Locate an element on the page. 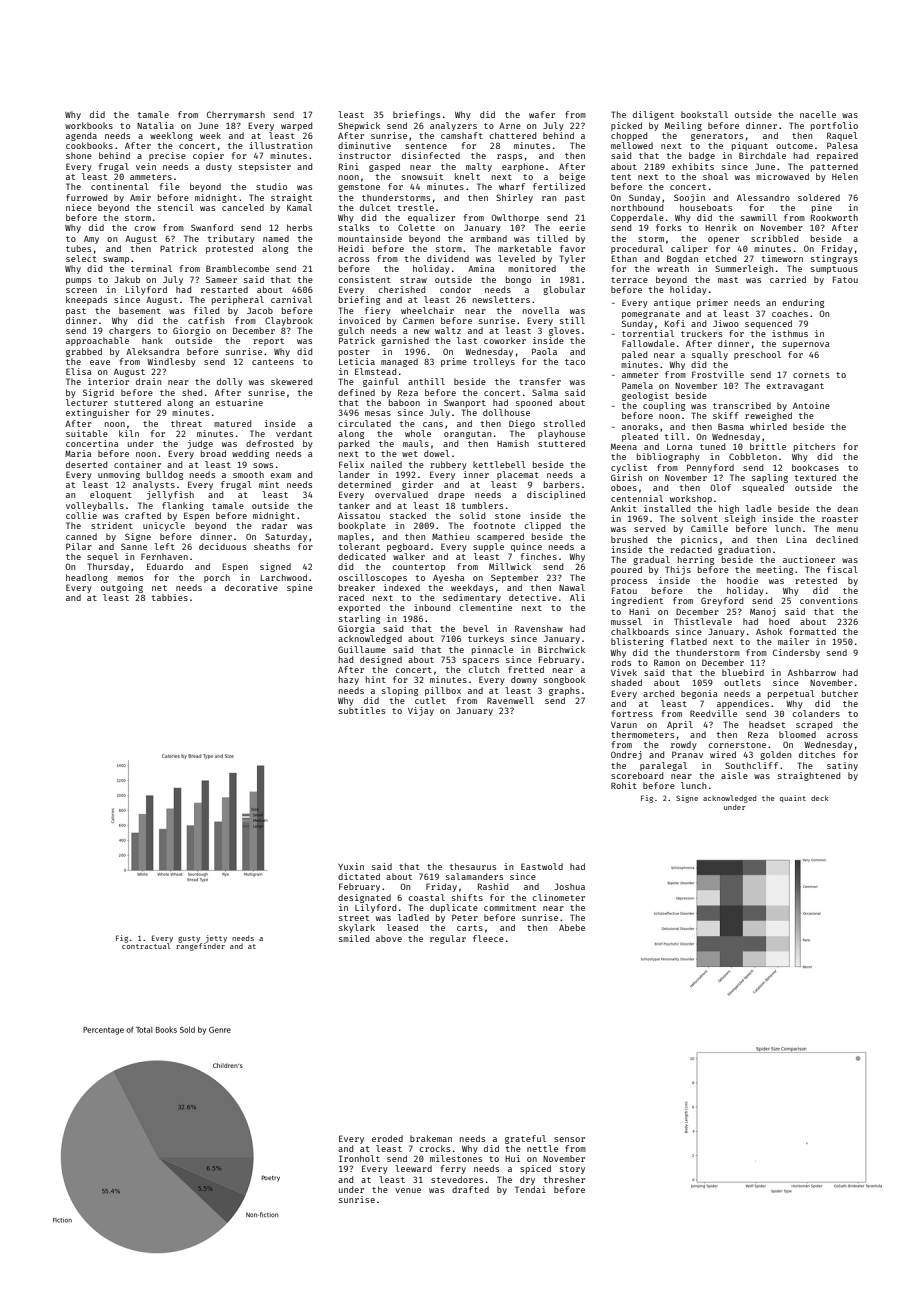 The image size is (924, 1308). Rini is located at coordinates (349, 166).
